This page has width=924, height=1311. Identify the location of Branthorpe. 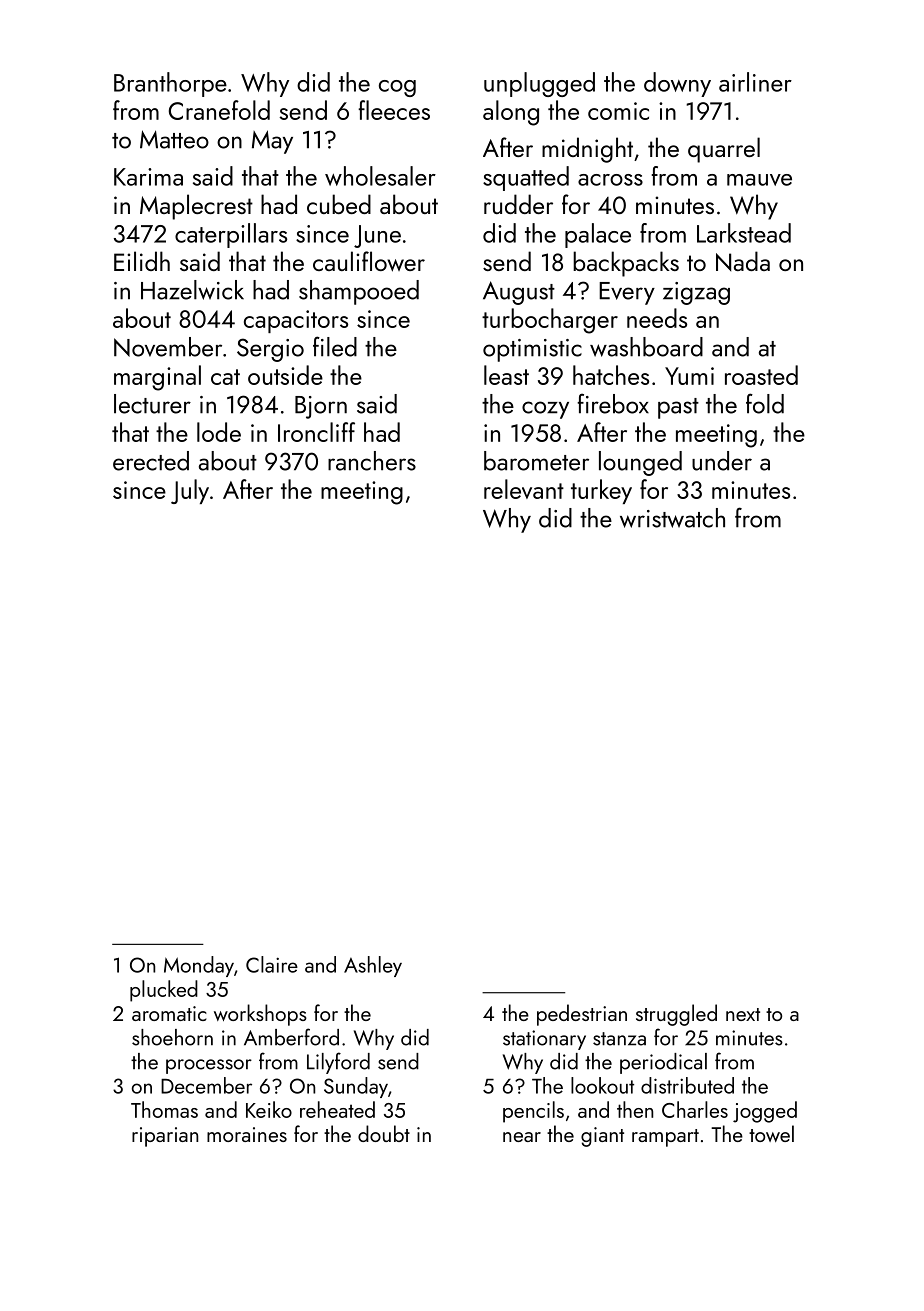
(170, 84).
